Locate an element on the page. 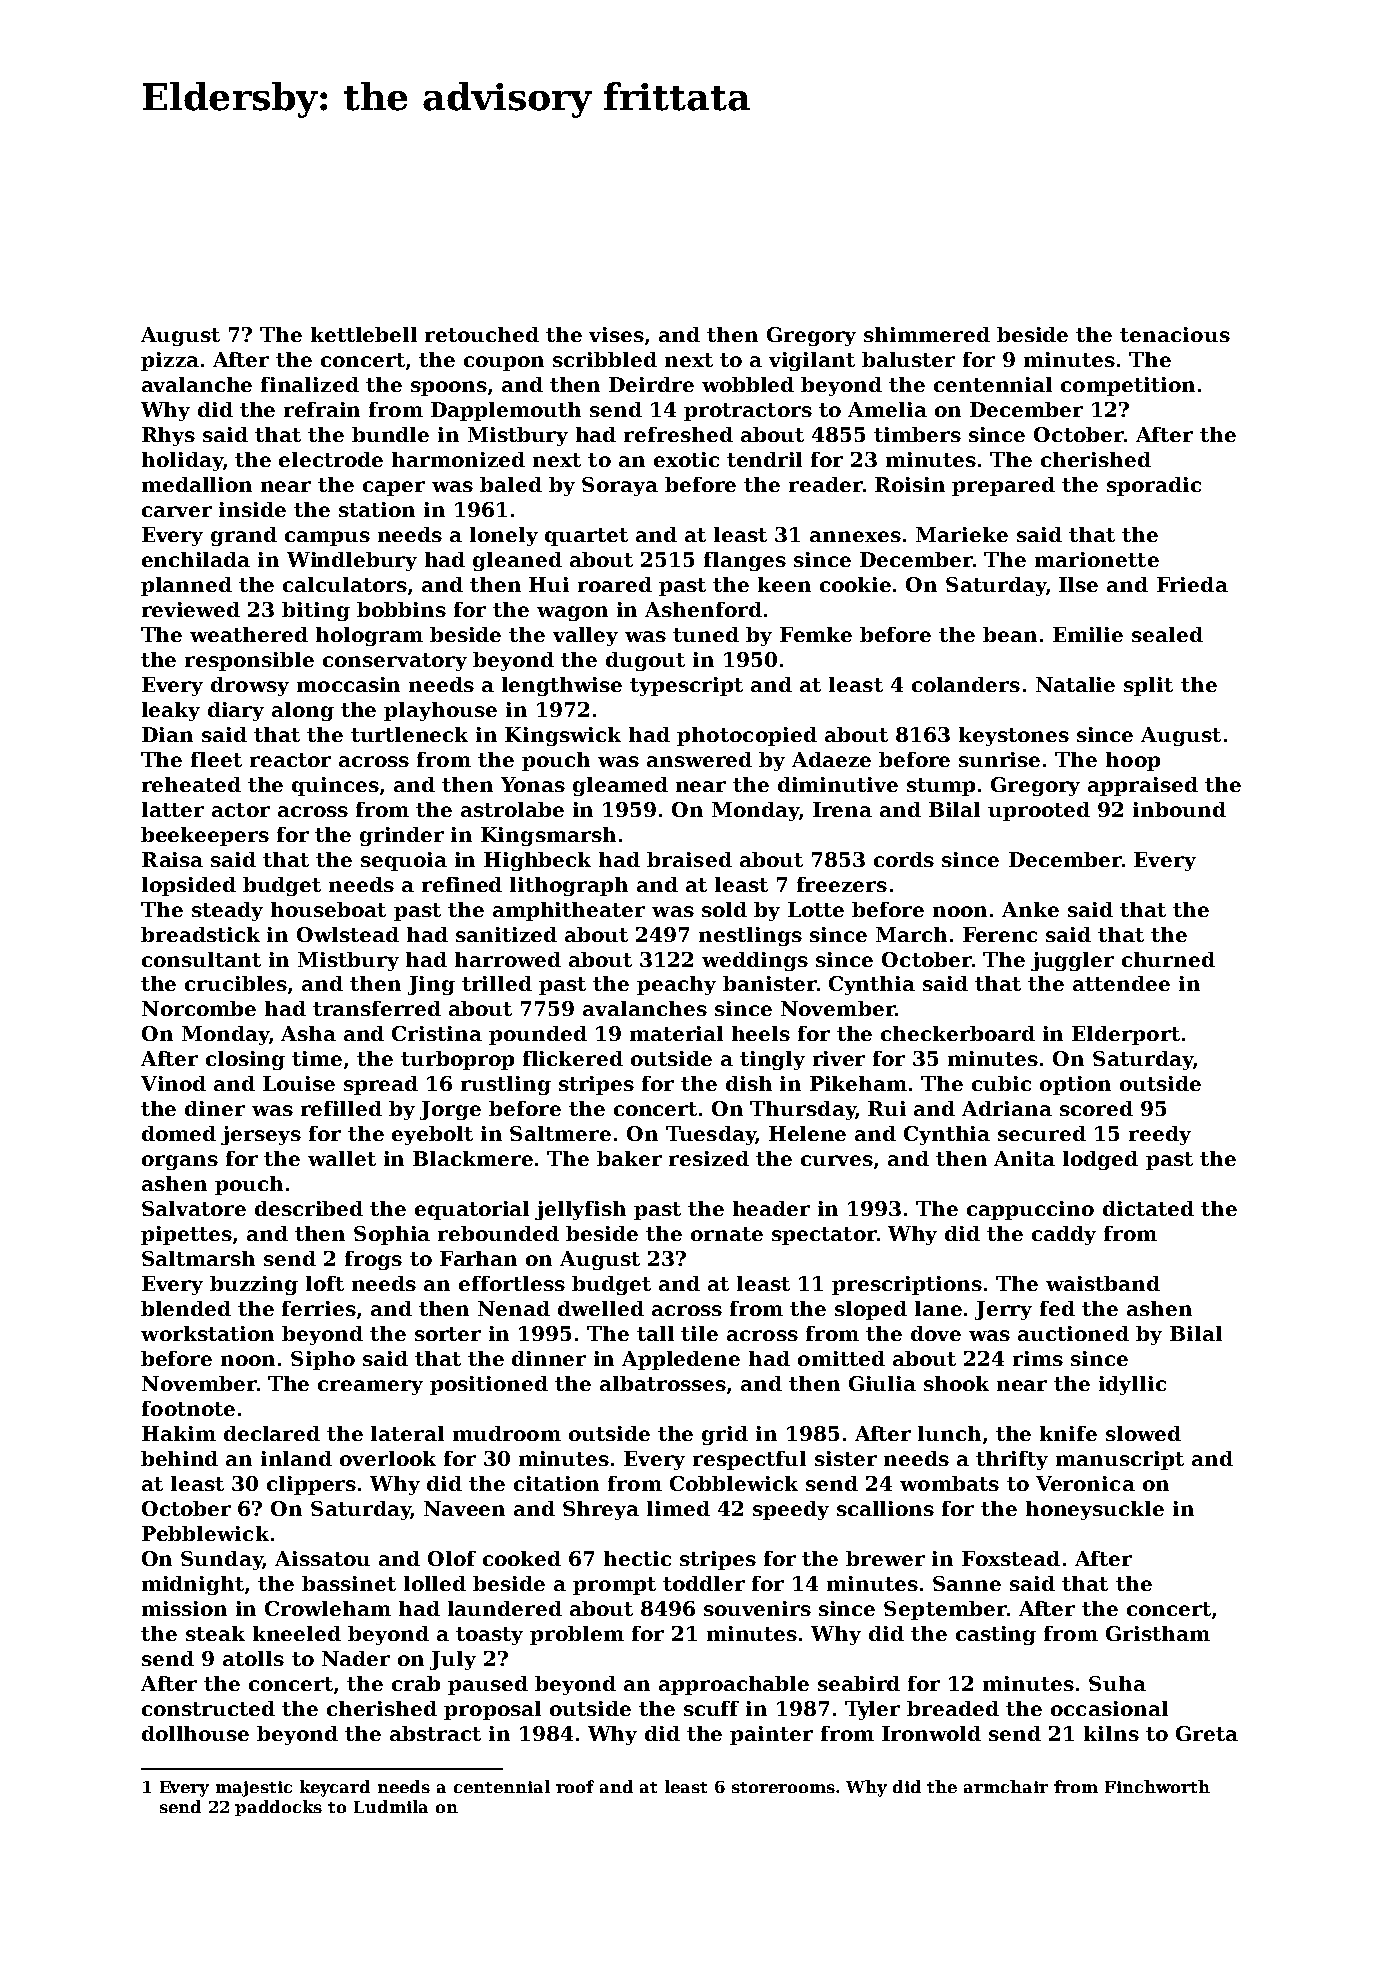 The height and width of the document is (1969, 1386). domed is located at coordinates (179, 1133).
